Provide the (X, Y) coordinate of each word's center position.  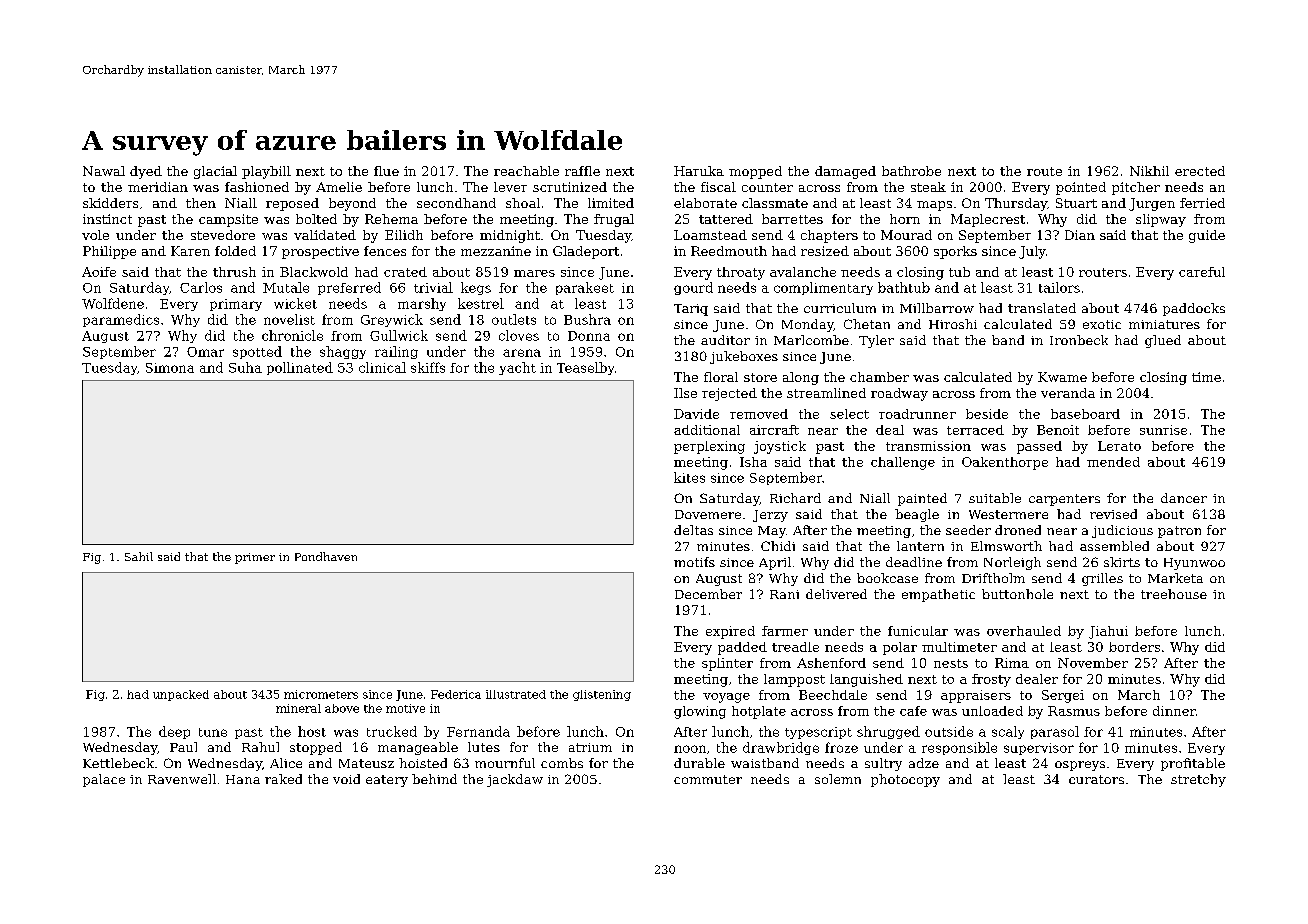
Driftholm (993, 578)
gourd (693, 288)
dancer (1184, 498)
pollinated (300, 368)
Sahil (139, 556)
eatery (387, 781)
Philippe (109, 252)
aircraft (774, 430)
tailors (1059, 287)
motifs (694, 562)
